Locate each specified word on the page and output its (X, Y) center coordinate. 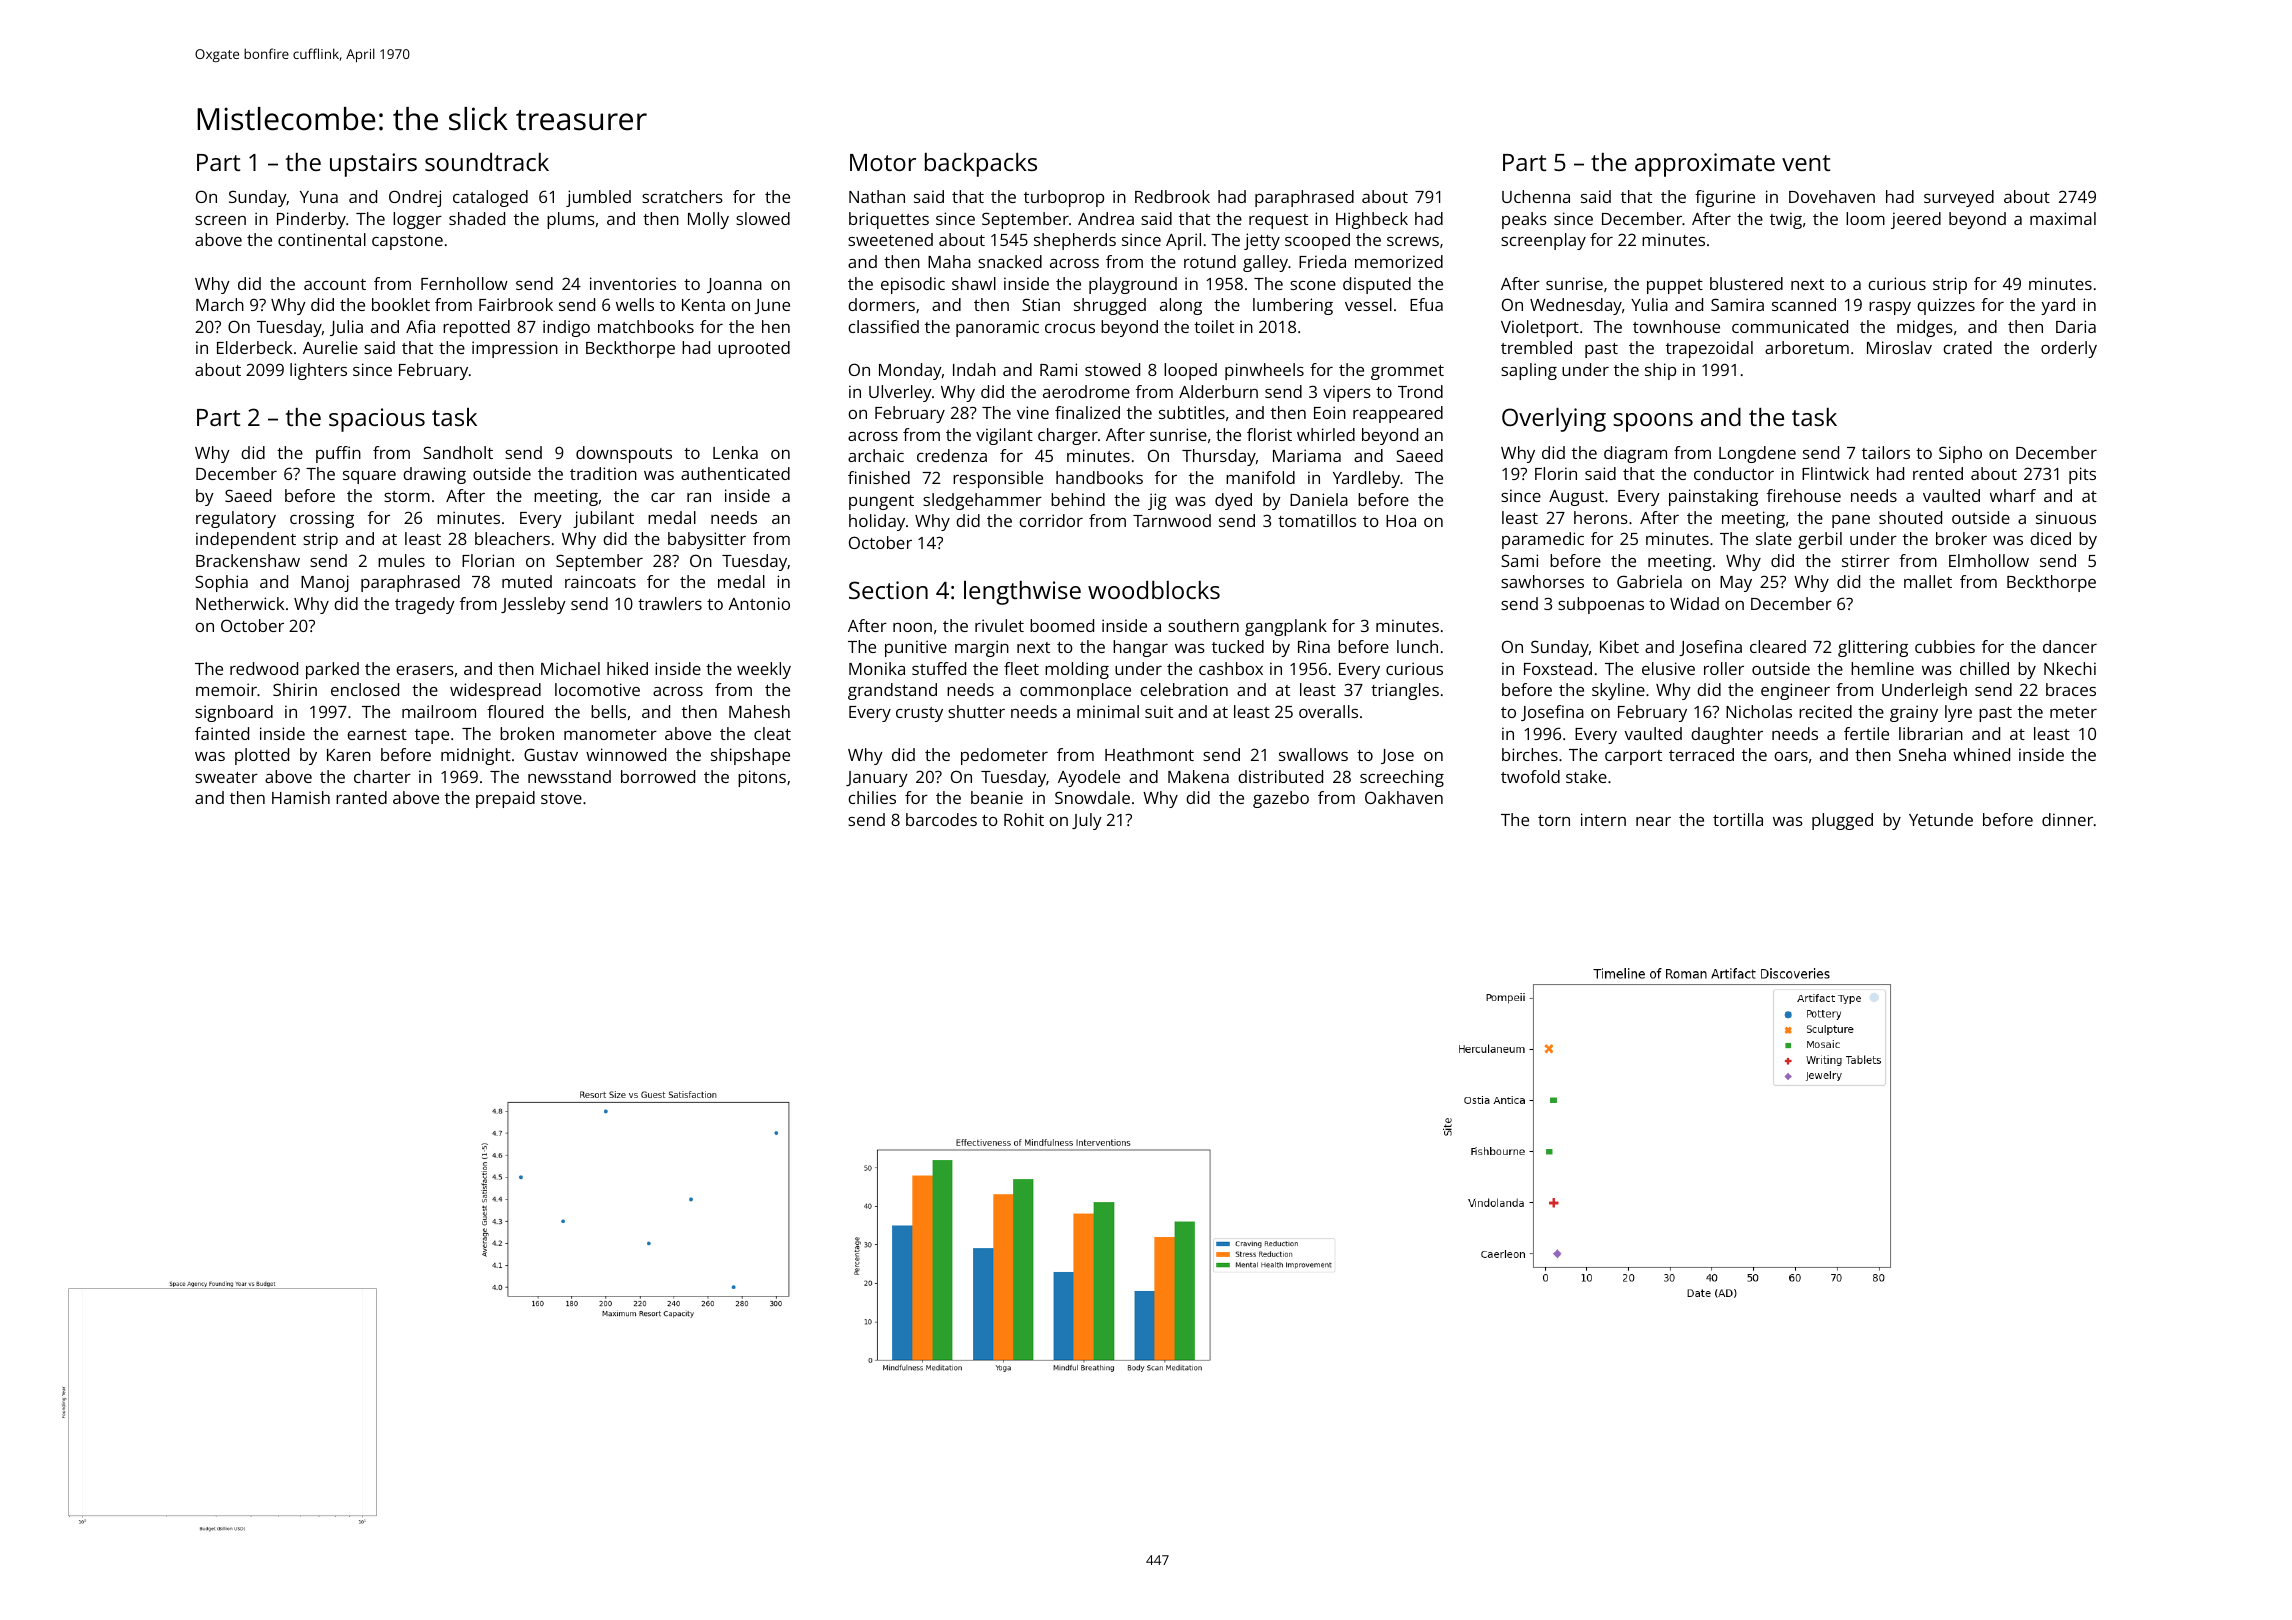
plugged (1842, 821)
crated (1967, 347)
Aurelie (330, 347)
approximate (1705, 165)
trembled (1536, 347)
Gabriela (1649, 581)
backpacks (981, 165)
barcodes (941, 819)
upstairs (373, 165)
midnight (476, 756)
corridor (1051, 520)
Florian (488, 560)
